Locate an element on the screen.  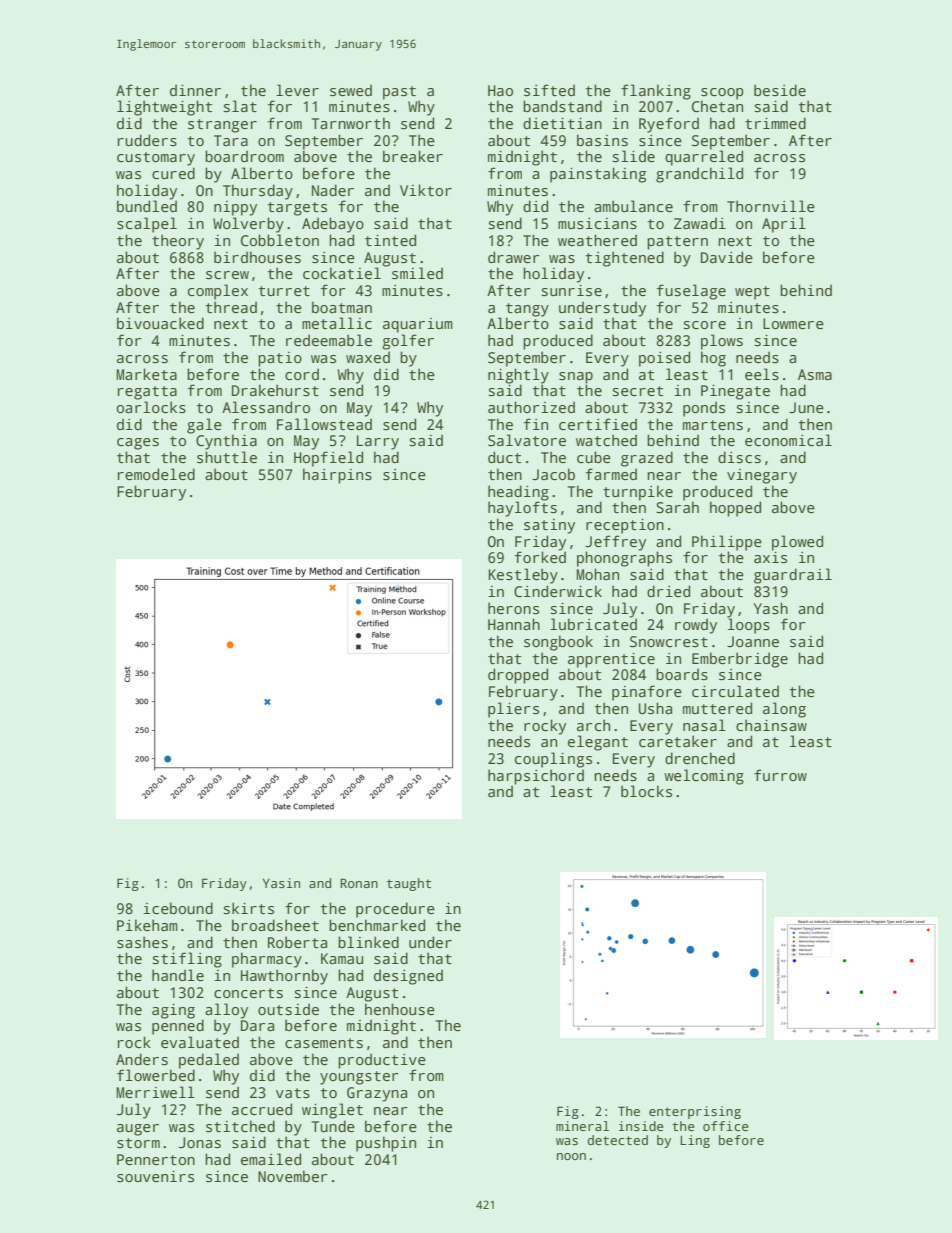
ponds is located at coordinates (704, 409).
